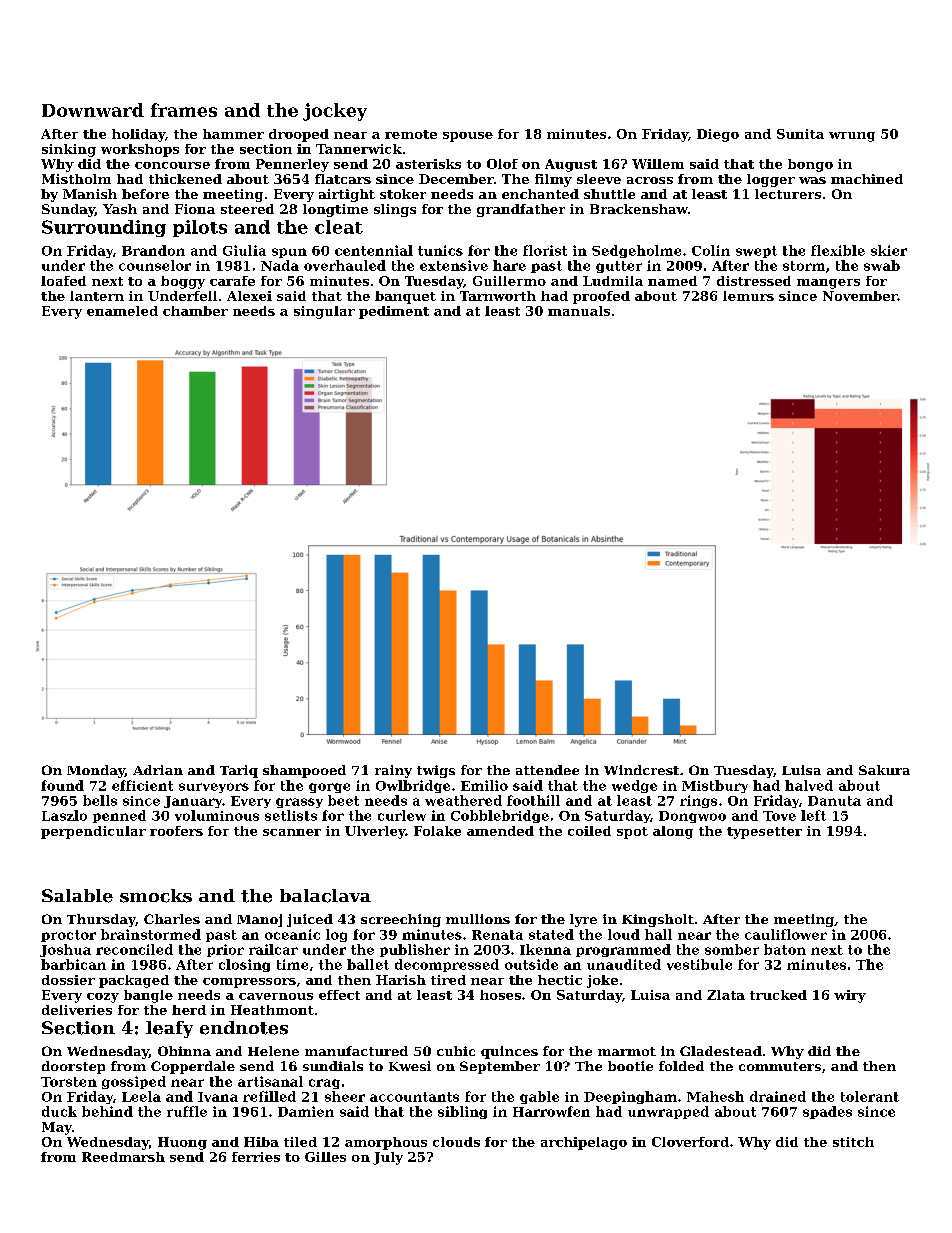 This image has height=1233, width=952. What do you see at coordinates (715, 1096) in the image?
I see `Mahesh` at bounding box center [715, 1096].
